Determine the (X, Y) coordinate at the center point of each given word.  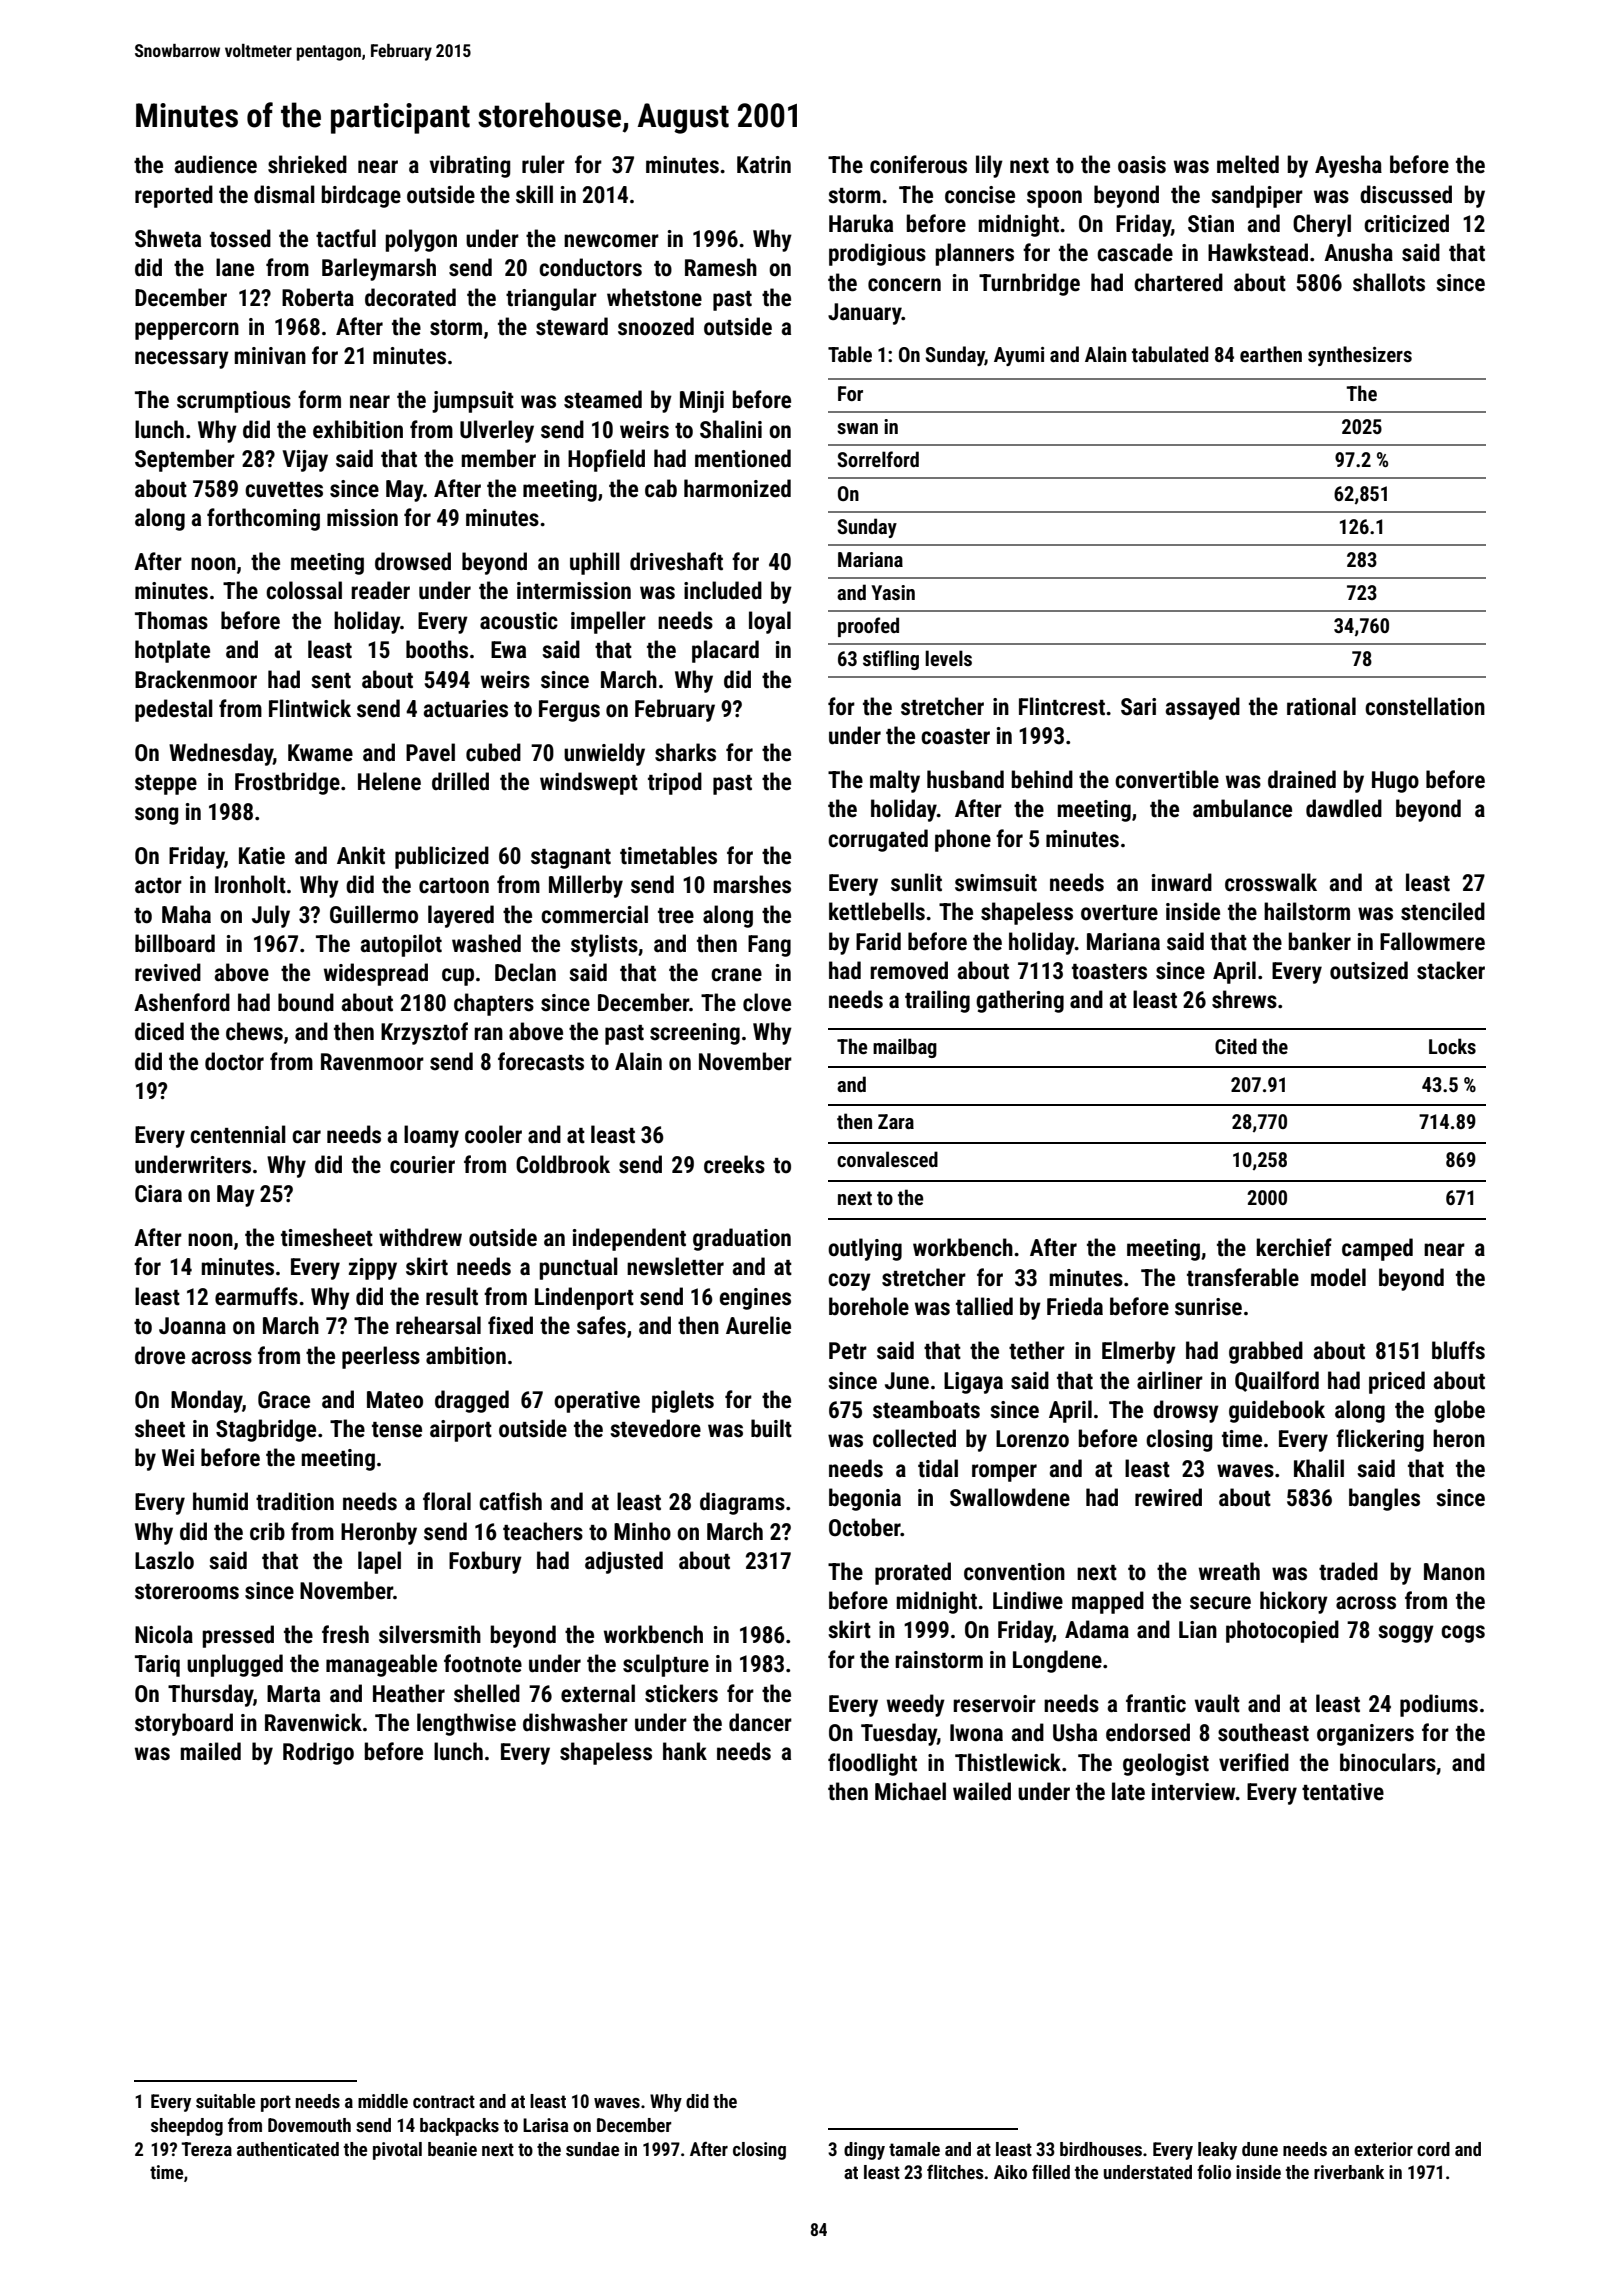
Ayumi (1019, 356)
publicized (442, 857)
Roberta (318, 297)
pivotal (397, 2151)
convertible (1167, 779)
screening (695, 1034)
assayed (1202, 708)
